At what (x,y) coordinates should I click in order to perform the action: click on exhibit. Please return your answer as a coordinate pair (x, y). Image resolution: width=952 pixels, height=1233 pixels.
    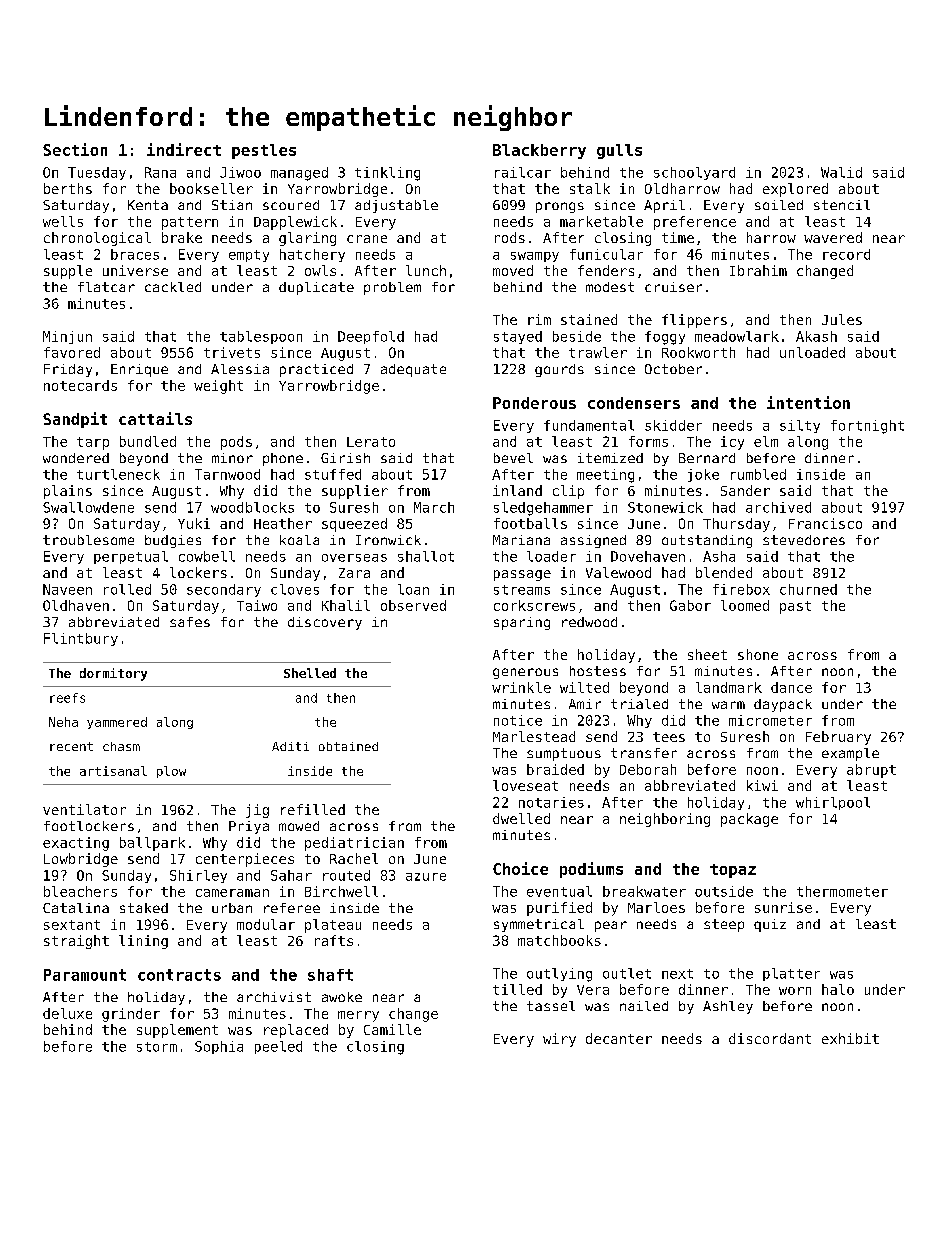
    Looking at the image, I should click on (850, 1038).
